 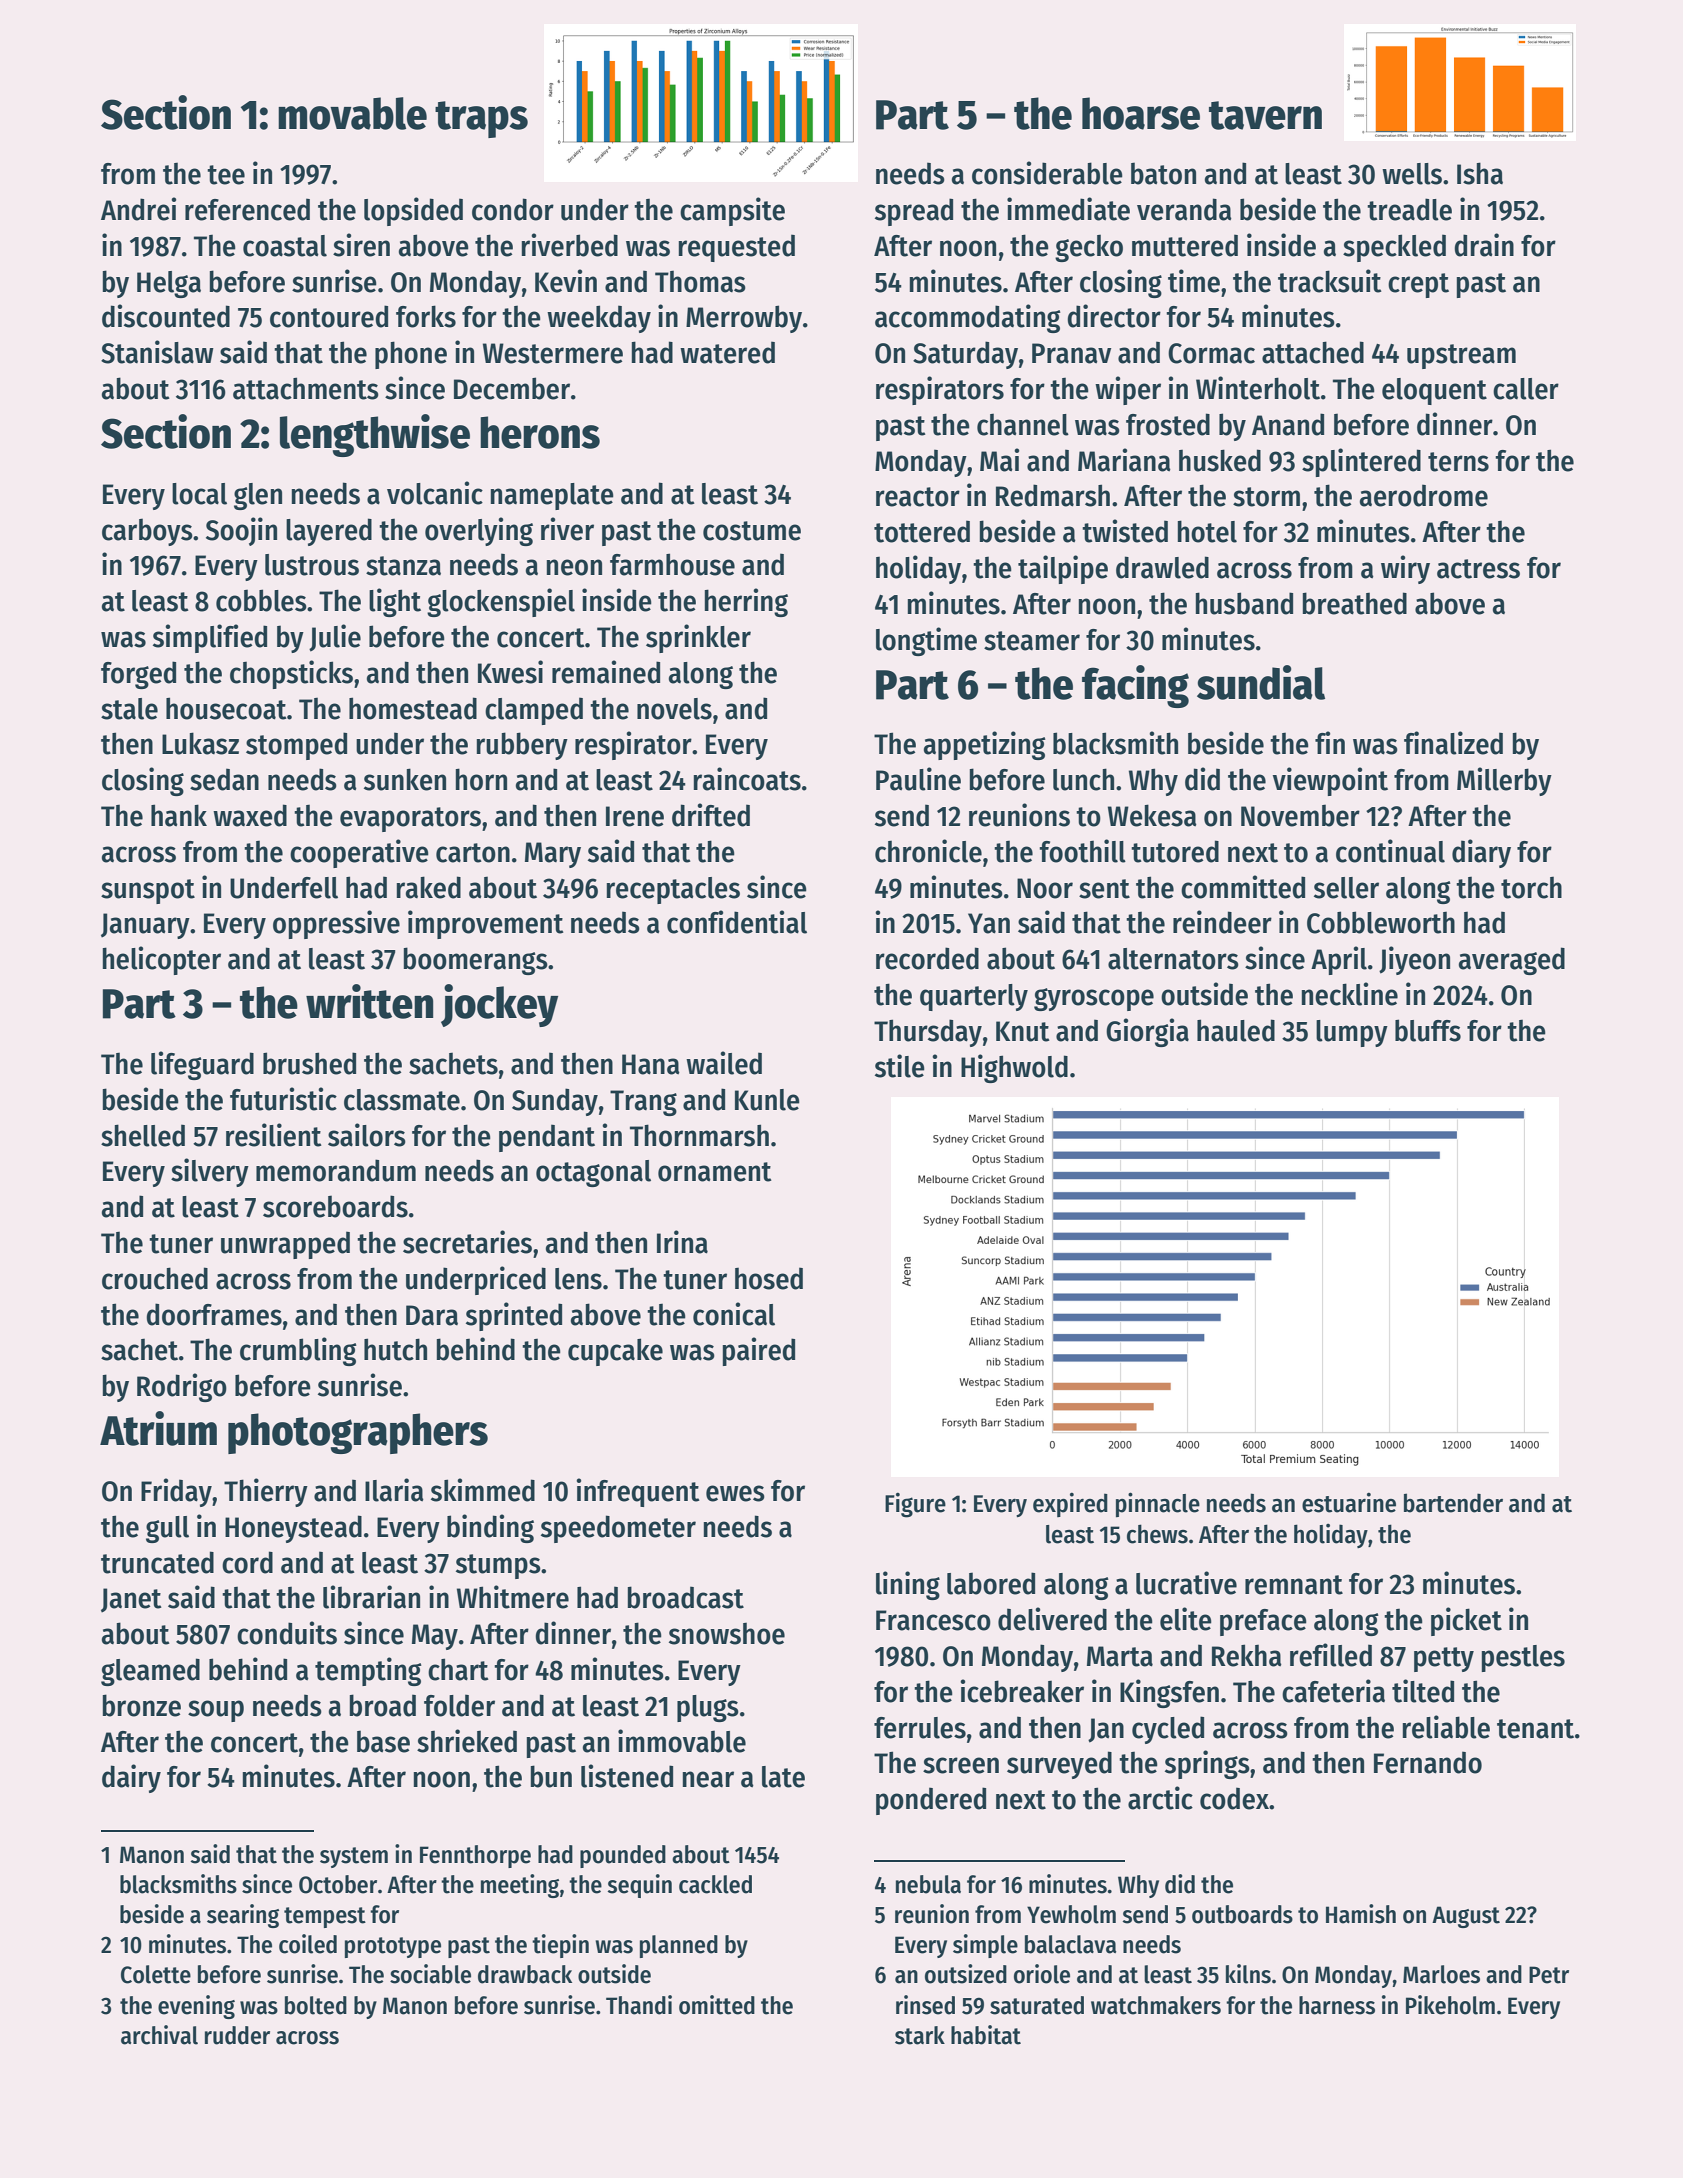 What do you see at coordinates (1104, 889) in the screenshot?
I see `sent` at bounding box center [1104, 889].
